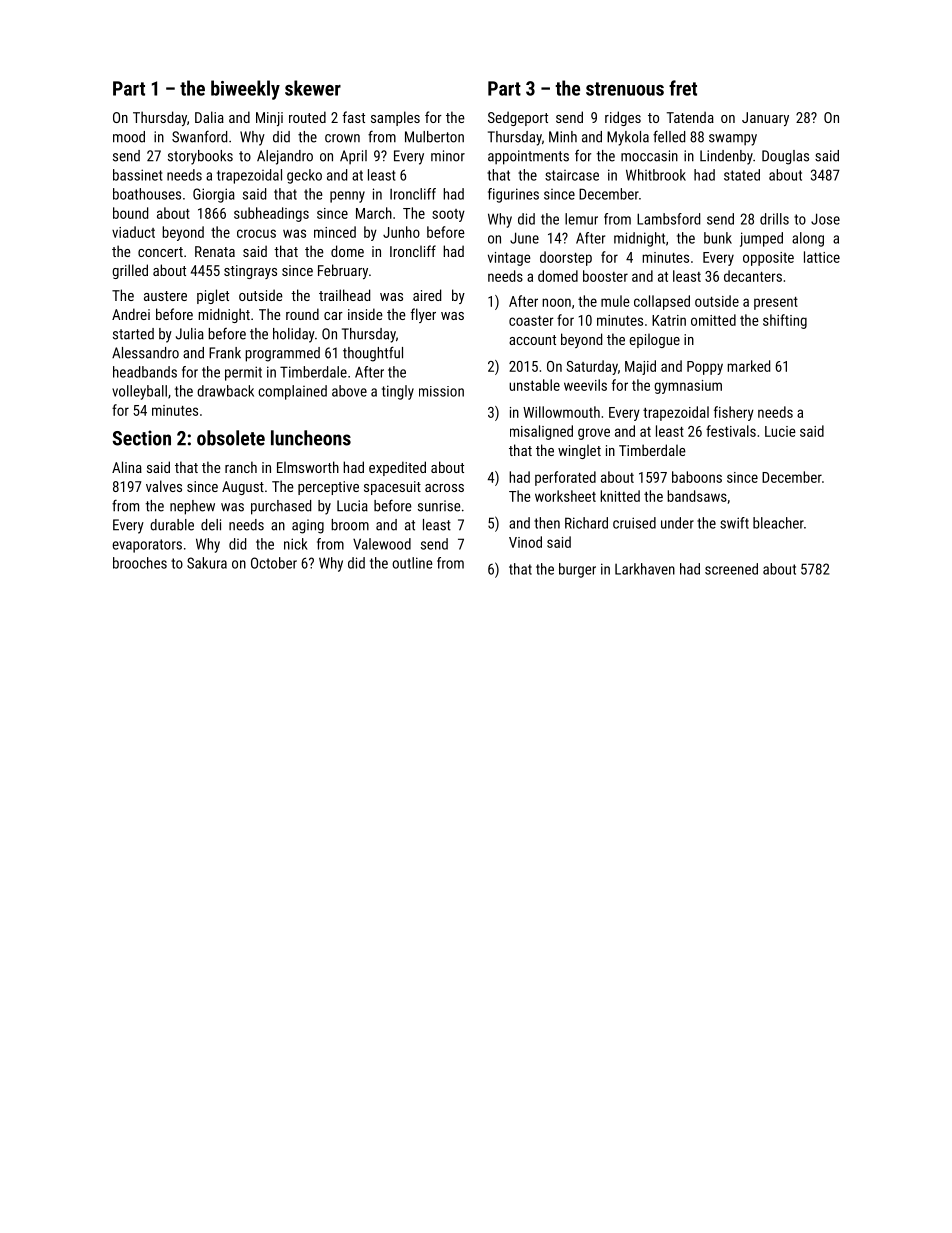  What do you see at coordinates (344, 295) in the page?
I see `trailhead` at bounding box center [344, 295].
